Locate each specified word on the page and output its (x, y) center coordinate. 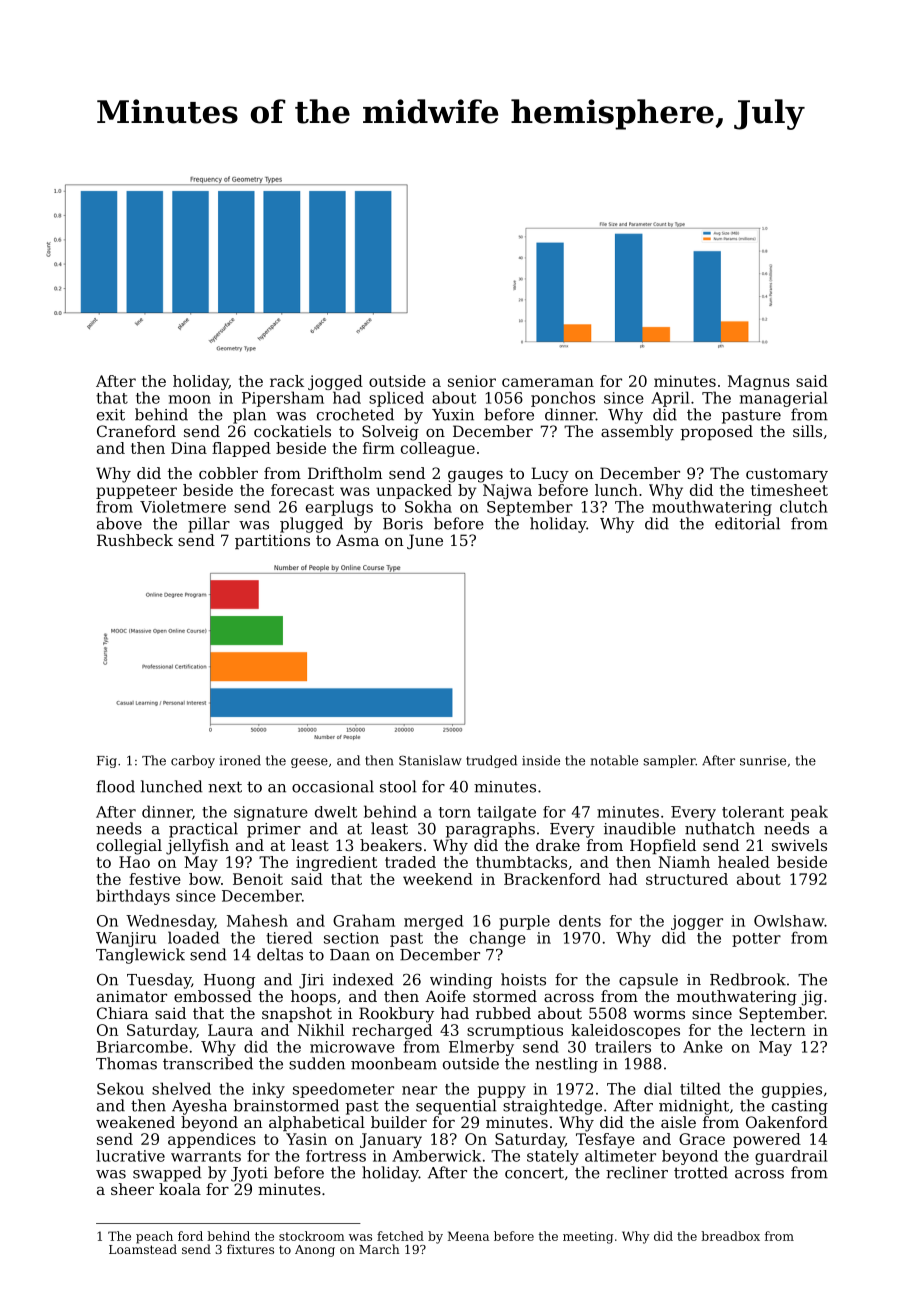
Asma (357, 540)
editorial (747, 523)
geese (309, 763)
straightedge (552, 1107)
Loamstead (143, 1249)
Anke (703, 1046)
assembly (637, 433)
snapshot (297, 1014)
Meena (468, 1236)
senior (472, 381)
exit (111, 415)
